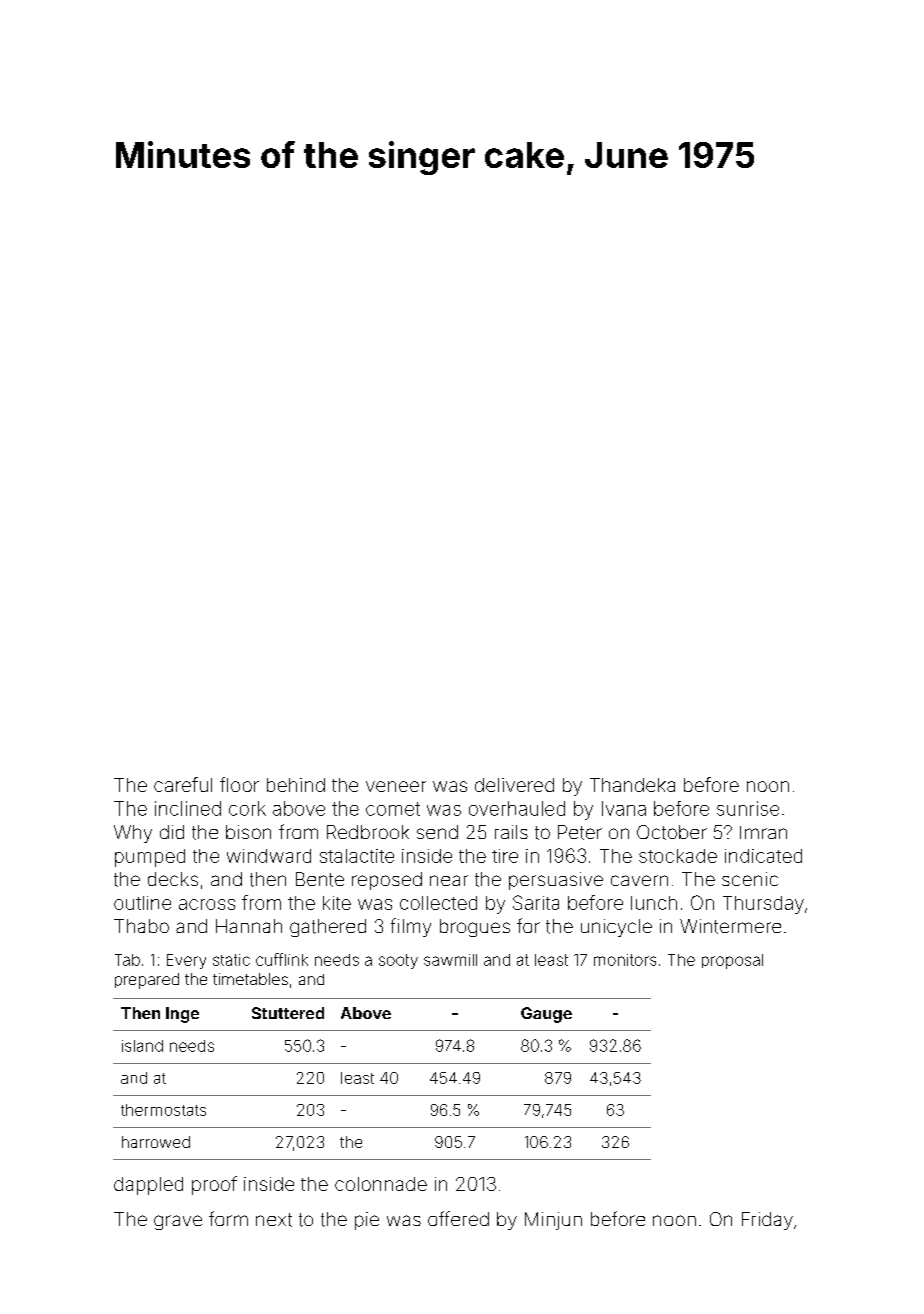 This screenshot has width=924, height=1314. What do you see at coordinates (183, 784) in the screenshot?
I see `careful` at bounding box center [183, 784].
